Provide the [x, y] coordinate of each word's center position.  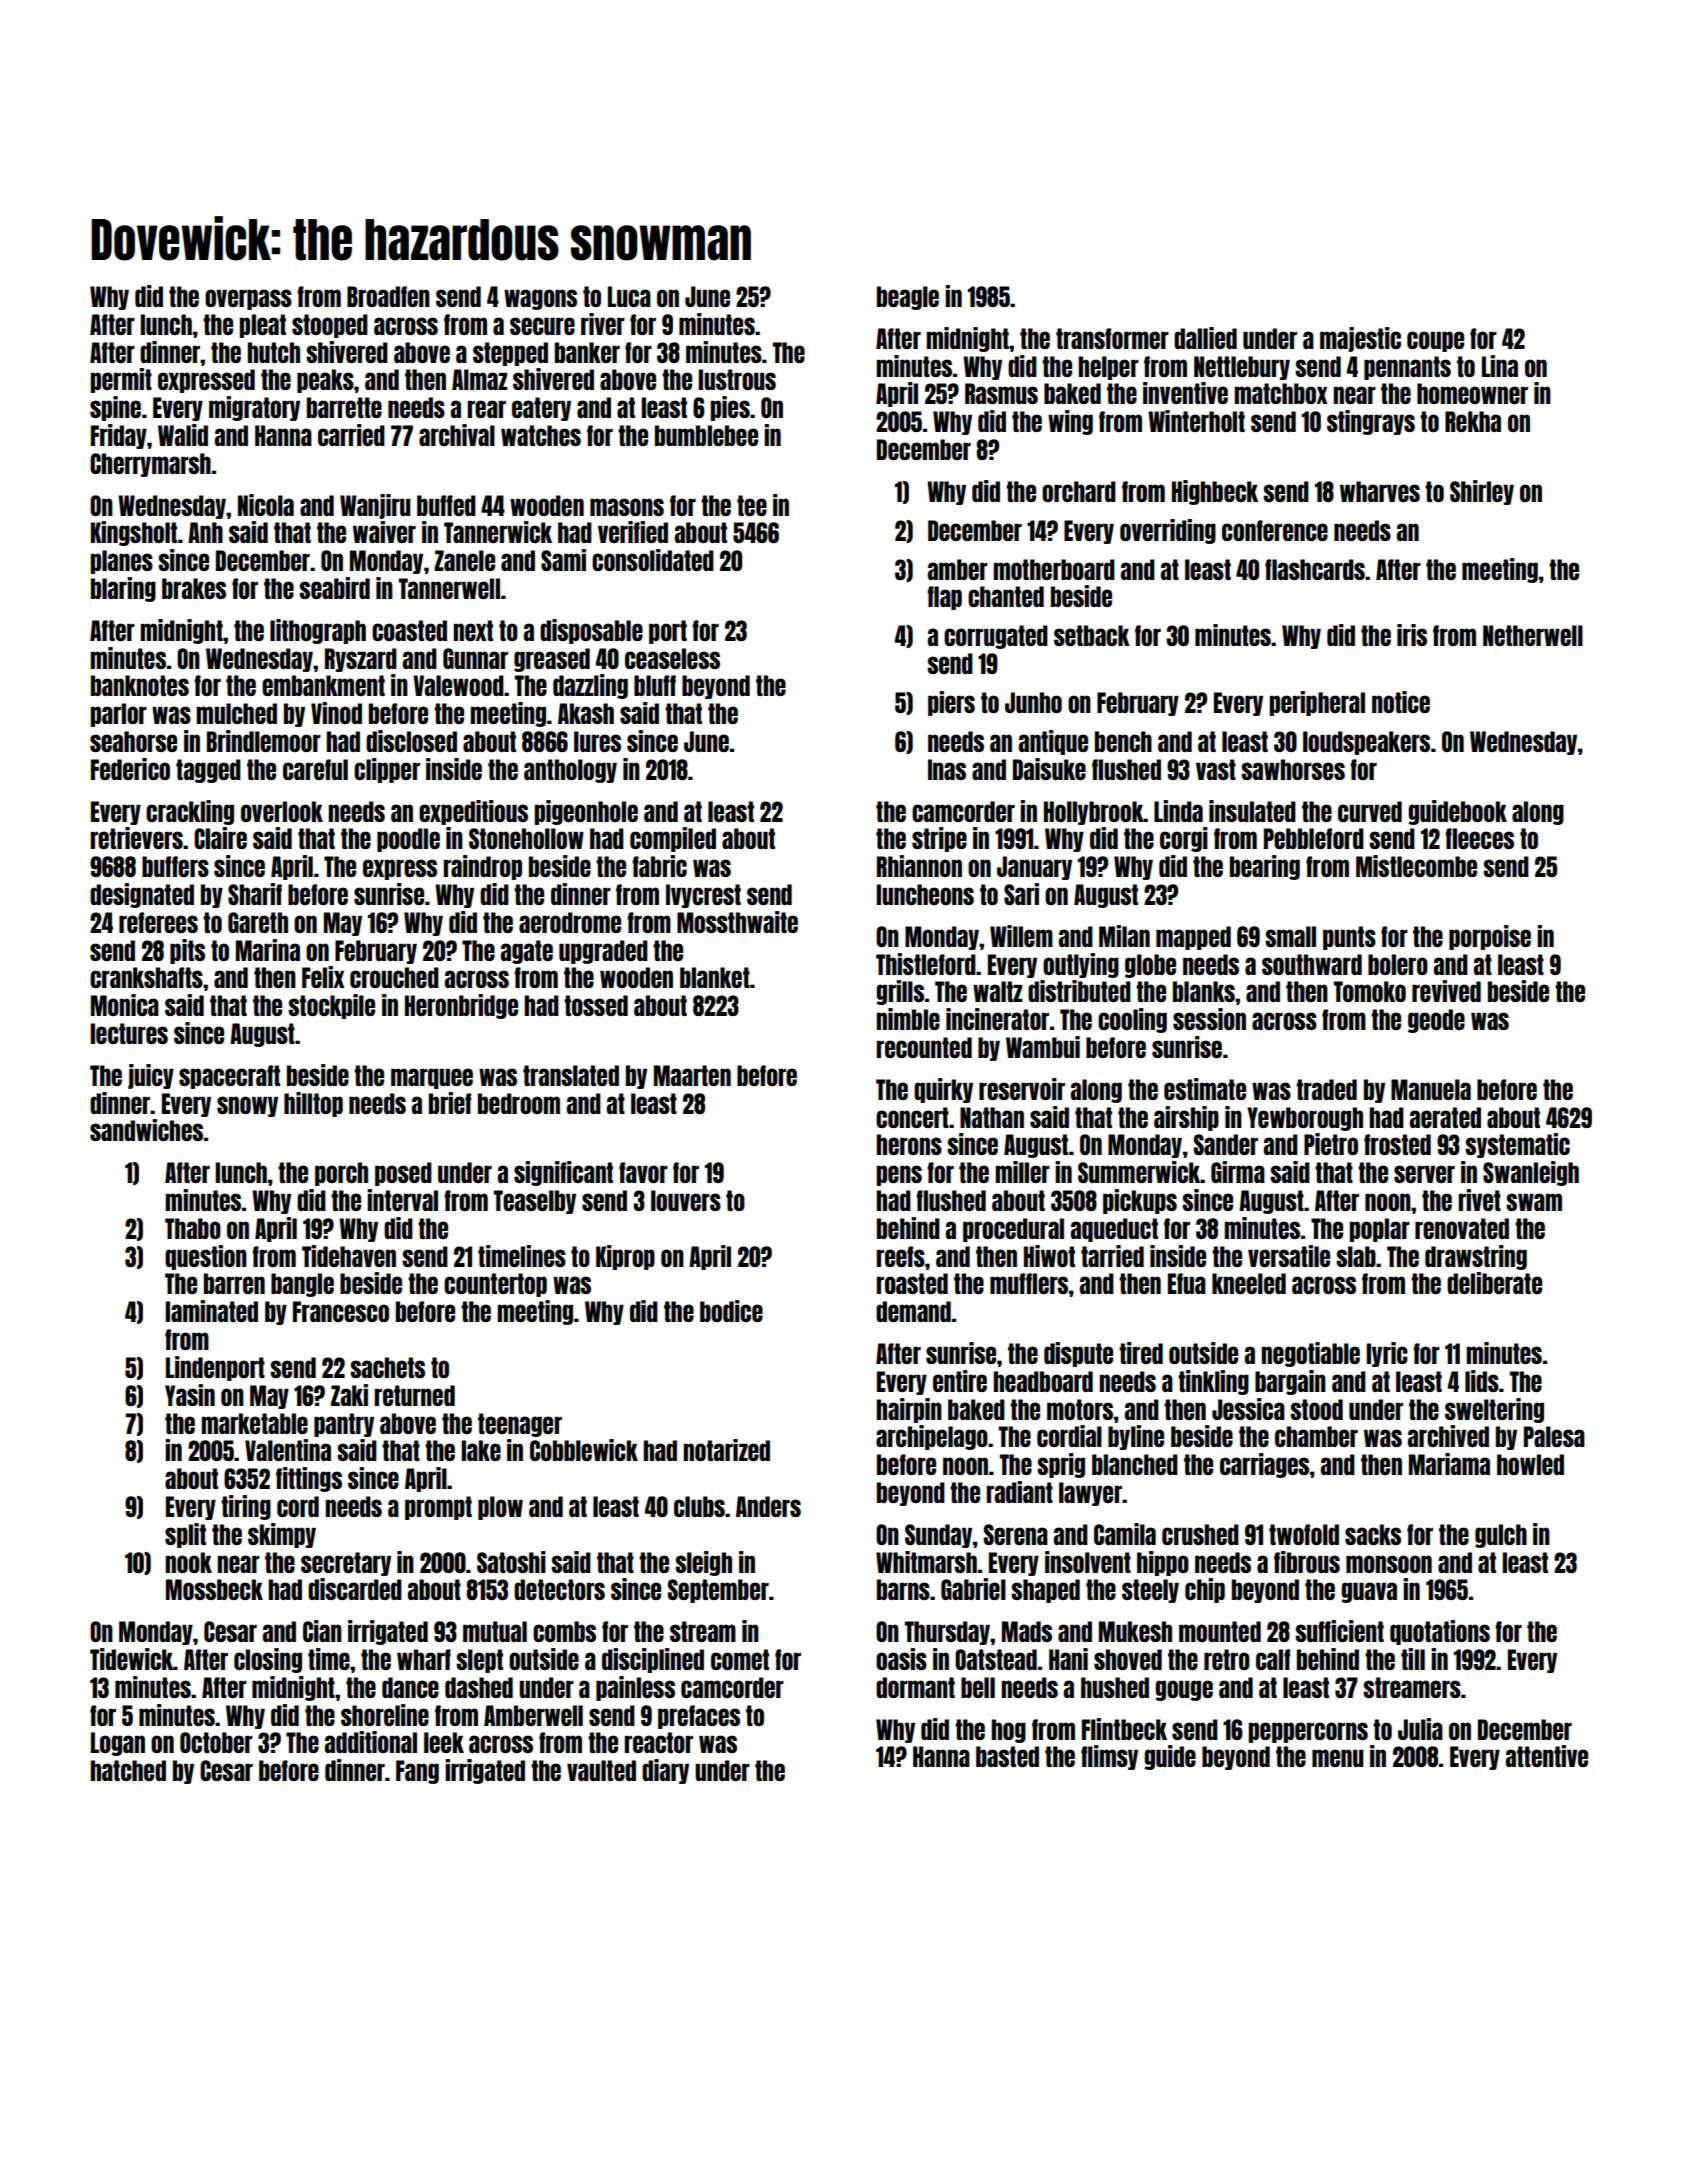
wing [1070, 422]
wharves [1380, 491]
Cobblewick [584, 1450]
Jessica [1248, 1409]
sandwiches [146, 1130]
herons [909, 1144]
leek [444, 1742]
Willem [1021, 936]
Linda [1178, 811]
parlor [118, 715]
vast [1216, 769]
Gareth [258, 922]
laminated [211, 1311]
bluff [655, 685]
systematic [1517, 1145]
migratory [254, 408]
